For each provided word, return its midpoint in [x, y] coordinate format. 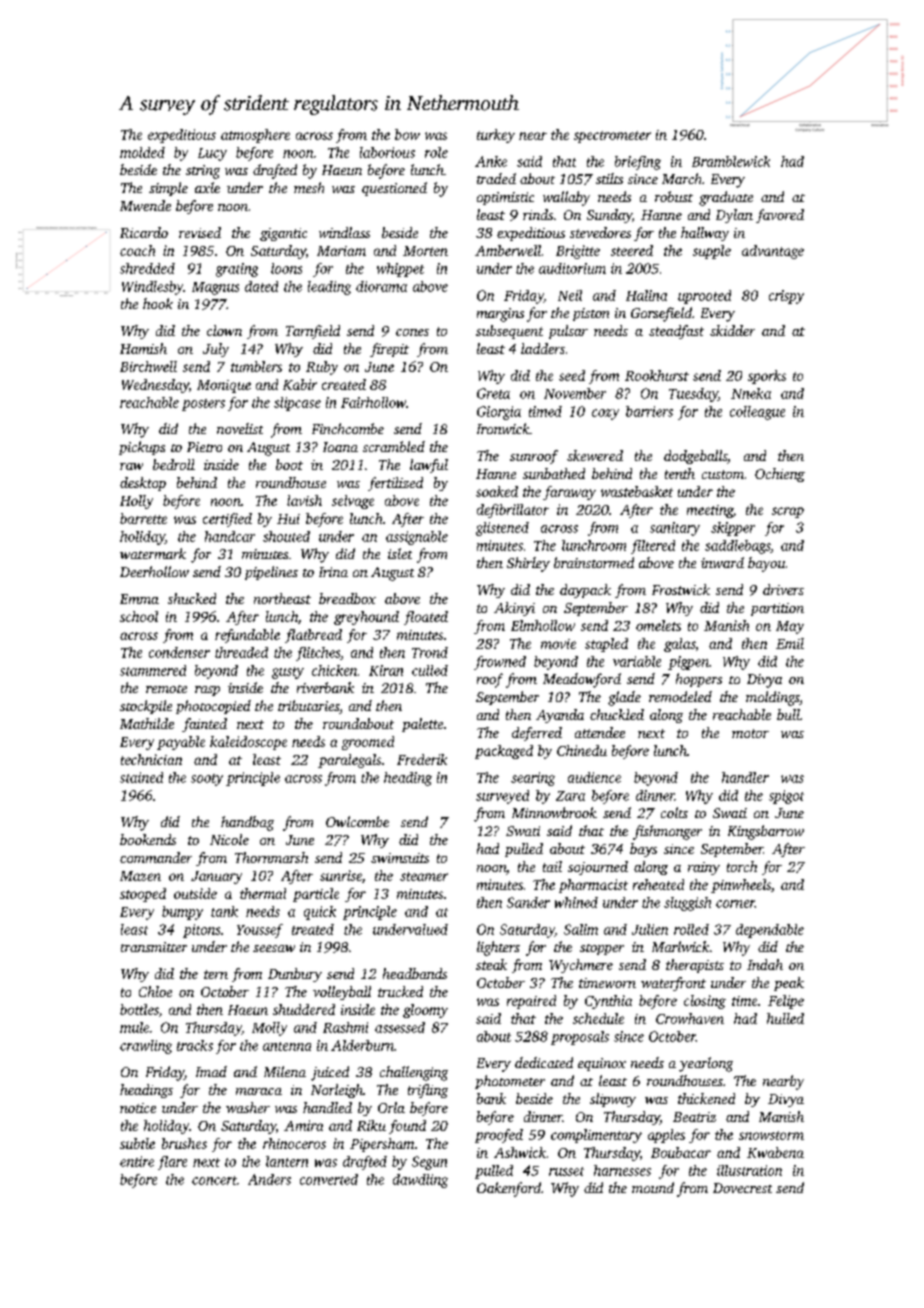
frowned [500, 663]
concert [214, 1180]
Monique [224, 386]
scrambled [394, 446]
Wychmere [581, 966]
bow [407, 134]
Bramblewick [731, 161]
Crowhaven [690, 1018]
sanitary [675, 529]
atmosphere [255, 136]
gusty [288, 673]
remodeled [680, 696]
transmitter [154, 947]
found [407, 1127]
